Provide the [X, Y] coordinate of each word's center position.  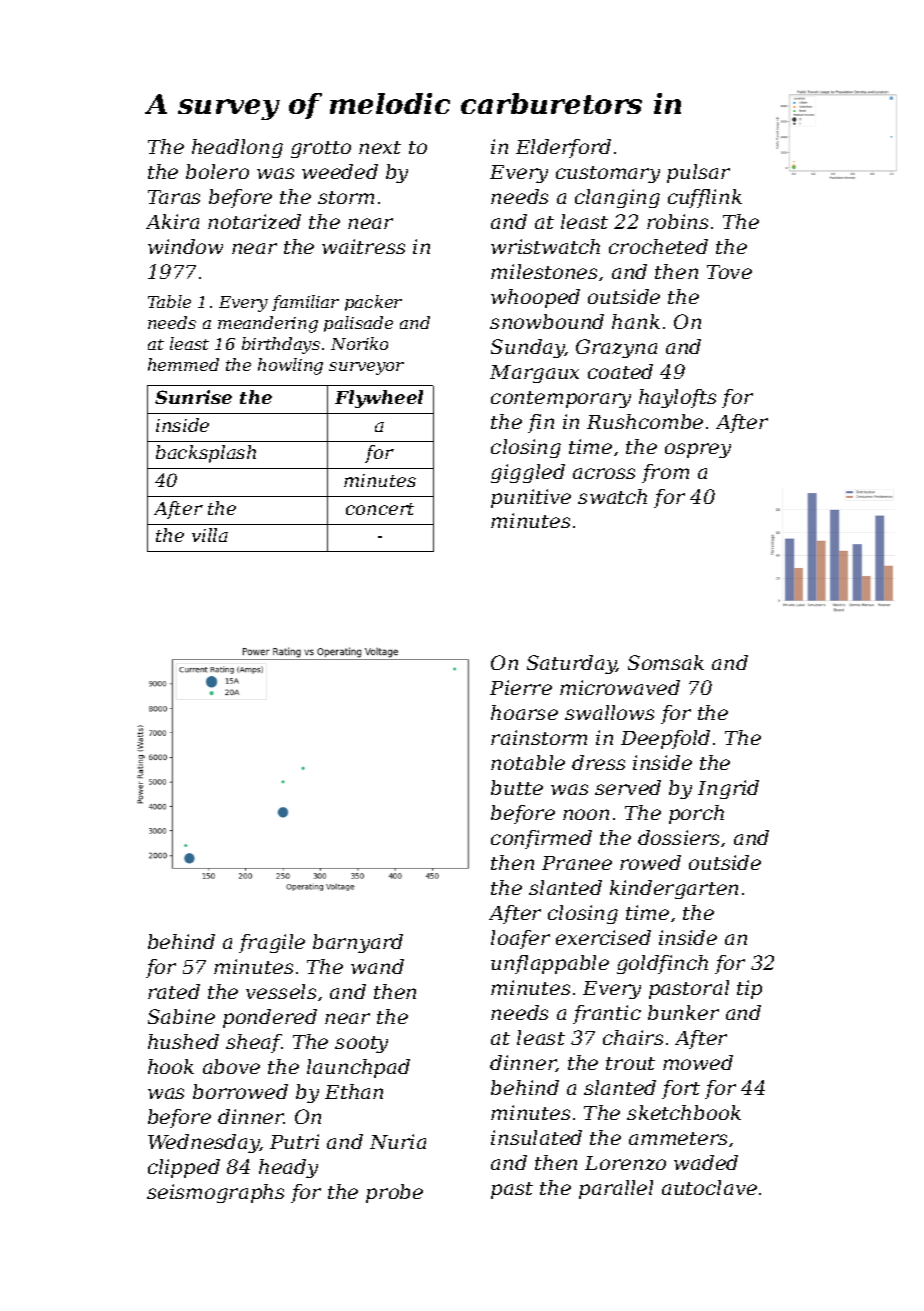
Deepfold [665, 739]
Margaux [534, 374]
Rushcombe [645, 421]
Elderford [563, 148]
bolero [217, 171]
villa [210, 535]
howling [290, 366]
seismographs [215, 1193]
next [380, 147]
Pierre [521, 687]
